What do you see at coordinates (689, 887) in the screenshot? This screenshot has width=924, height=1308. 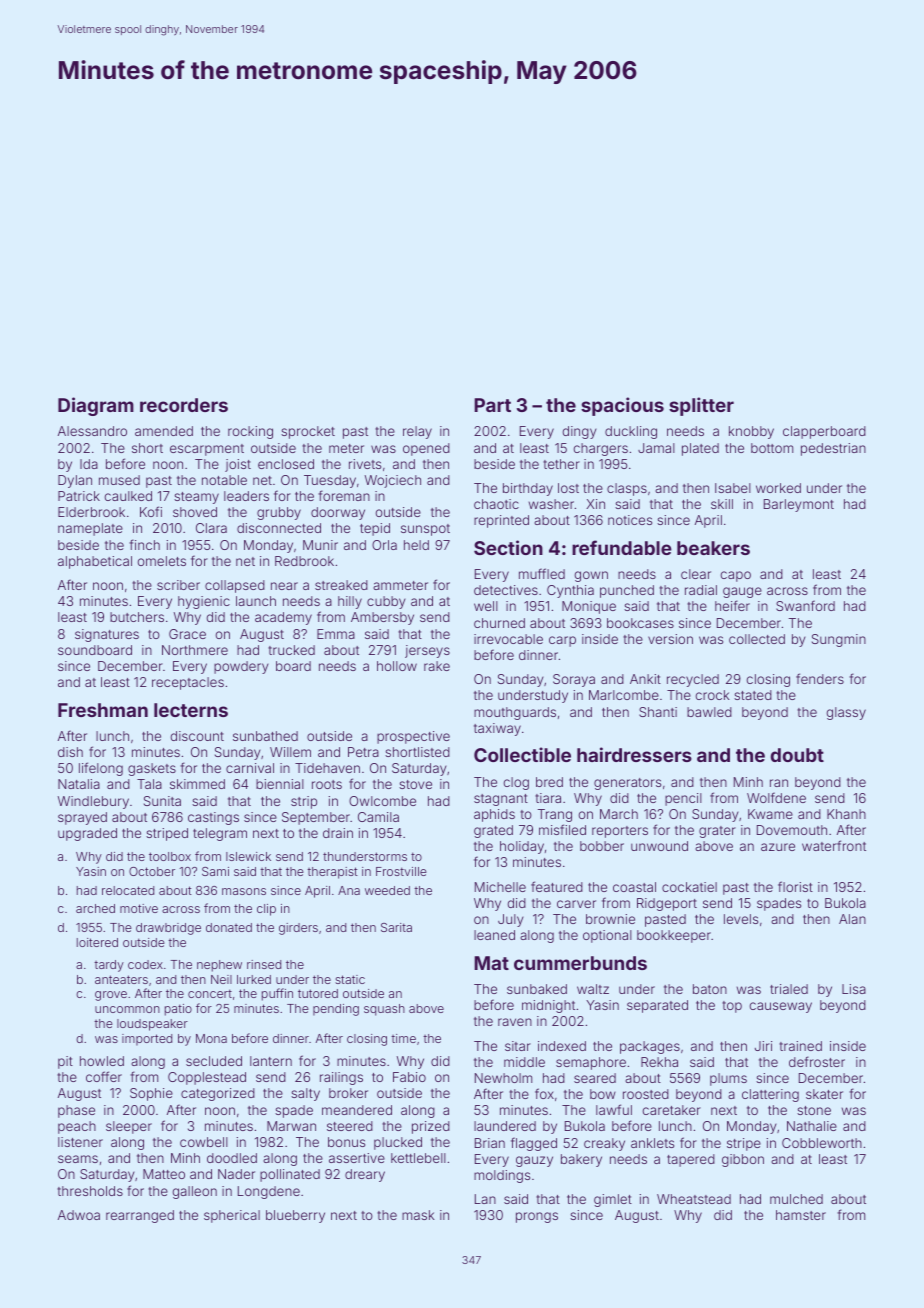 I see `cockatiel` at bounding box center [689, 887].
